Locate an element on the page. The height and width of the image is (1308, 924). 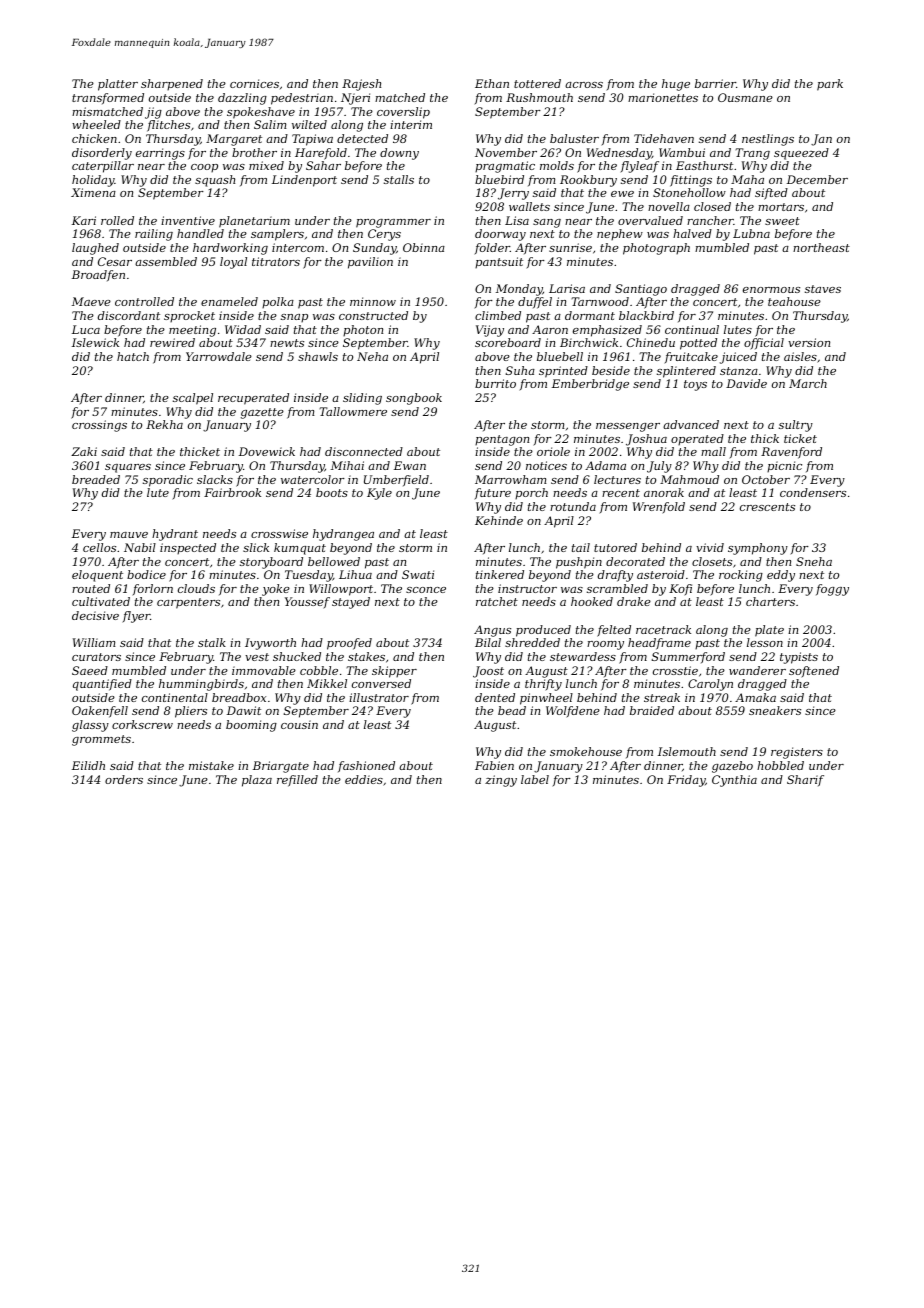
Wambui is located at coordinates (682, 152).
